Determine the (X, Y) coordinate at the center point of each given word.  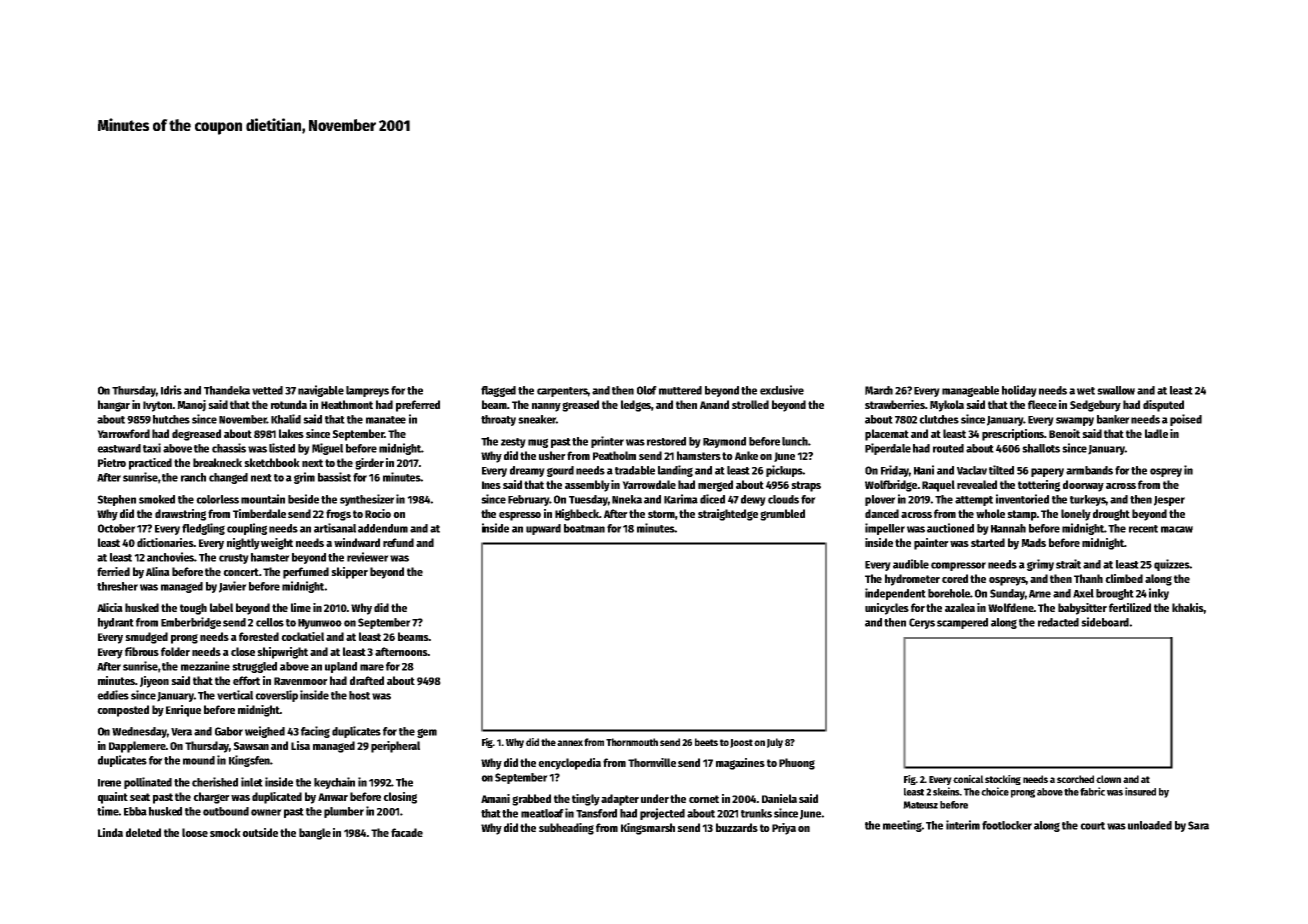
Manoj (191, 406)
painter (931, 544)
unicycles (887, 609)
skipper (349, 573)
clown (1108, 779)
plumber (344, 812)
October (117, 528)
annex (570, 743)
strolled (750, 404)
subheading (566, 829)
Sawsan (251, 746)
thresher (117, 586)
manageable (970, 391)
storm (661, 514)
